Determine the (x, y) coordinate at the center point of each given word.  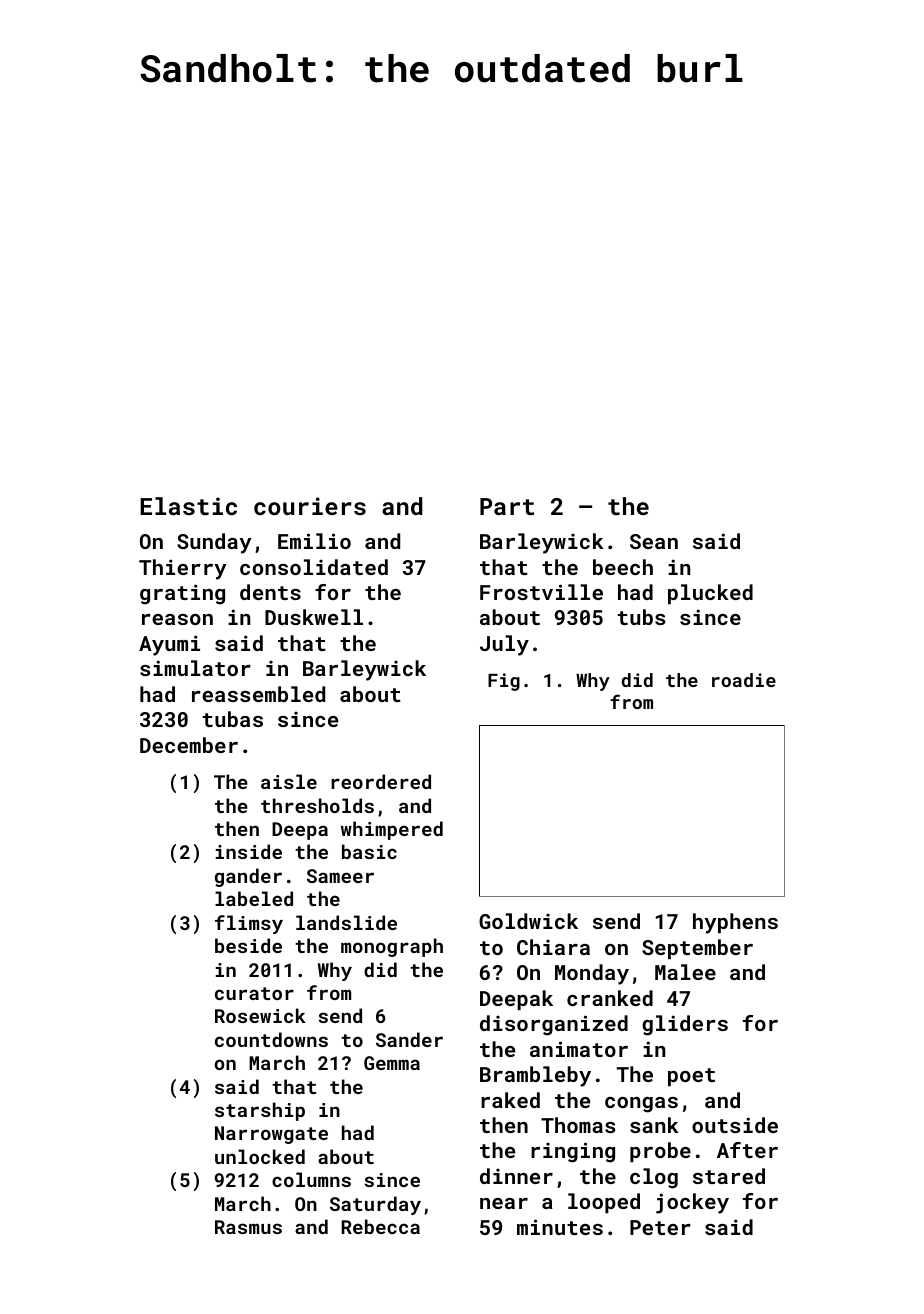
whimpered (392, 830)
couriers (310, 506)
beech (623, 567)
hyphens (735, 923)
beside (248, 945)
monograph (392, 947)
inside (249, 851)
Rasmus (248, 1227)
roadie (744, 680)
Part (507, 506)
